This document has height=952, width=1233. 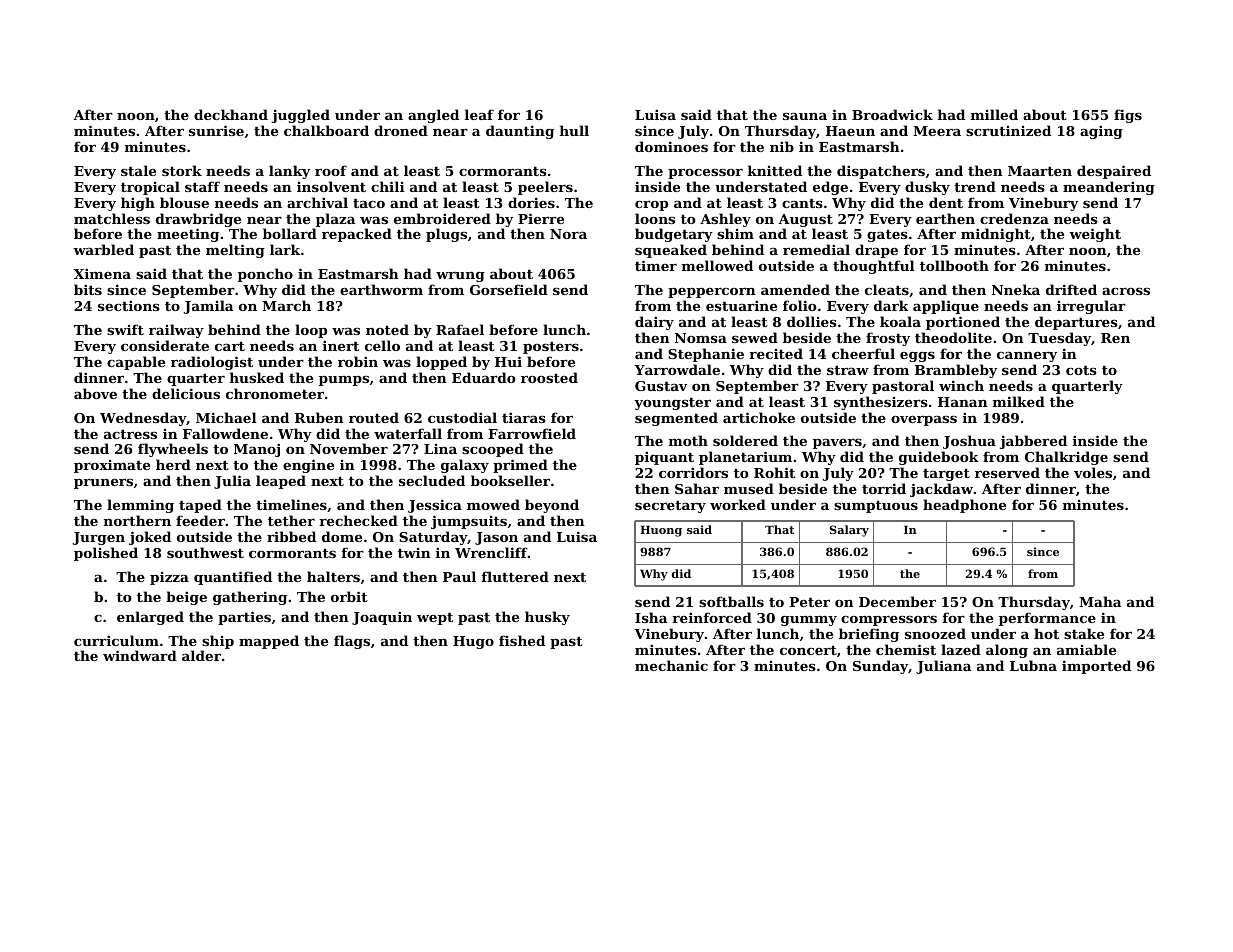 I want to click on Wrencliff, so click(x=491, y=552).
